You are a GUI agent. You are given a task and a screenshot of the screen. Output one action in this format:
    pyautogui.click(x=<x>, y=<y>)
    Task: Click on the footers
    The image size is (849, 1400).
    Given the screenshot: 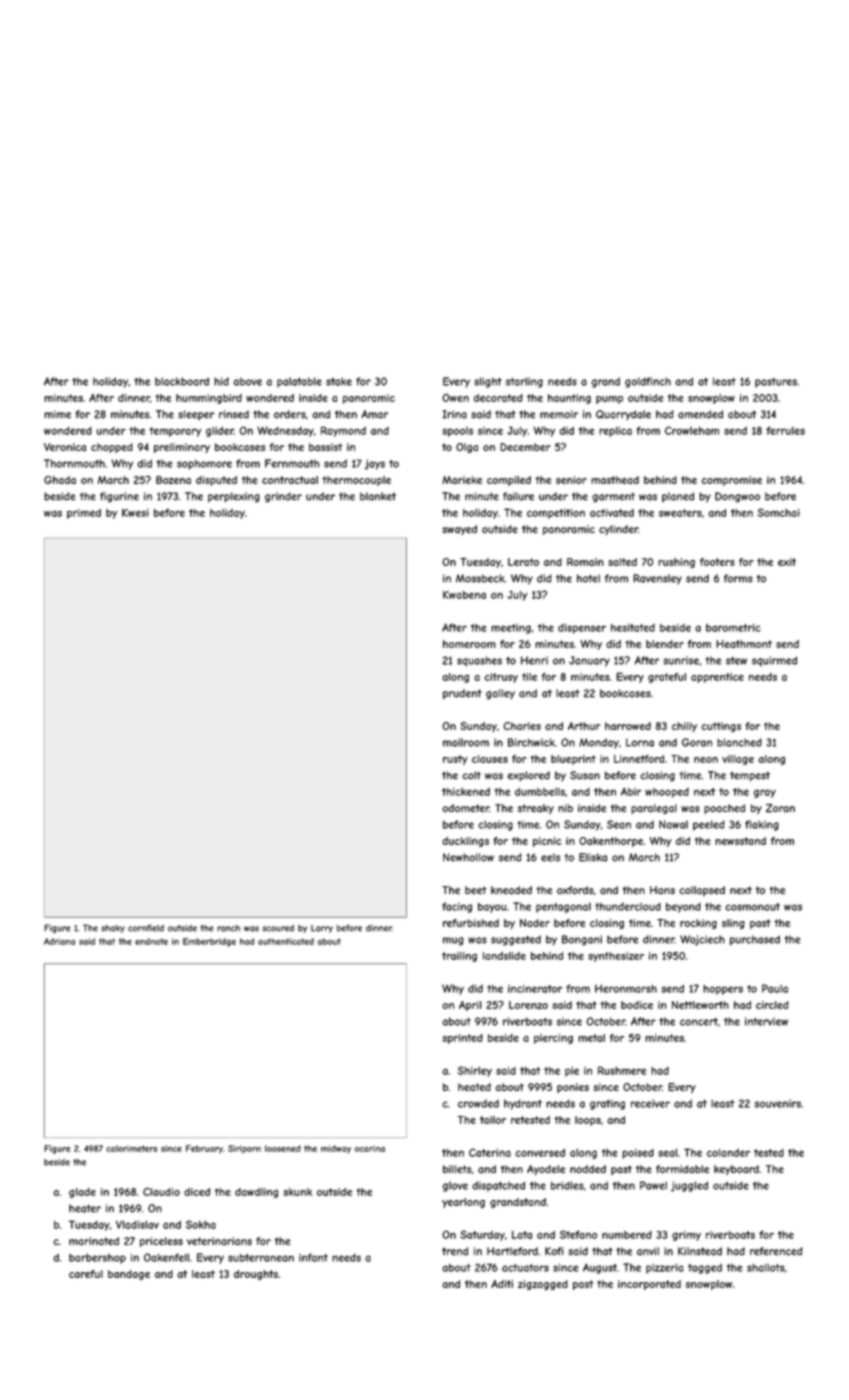 What is the action you would take?
    pyautogui.click(x=717, y=562)
